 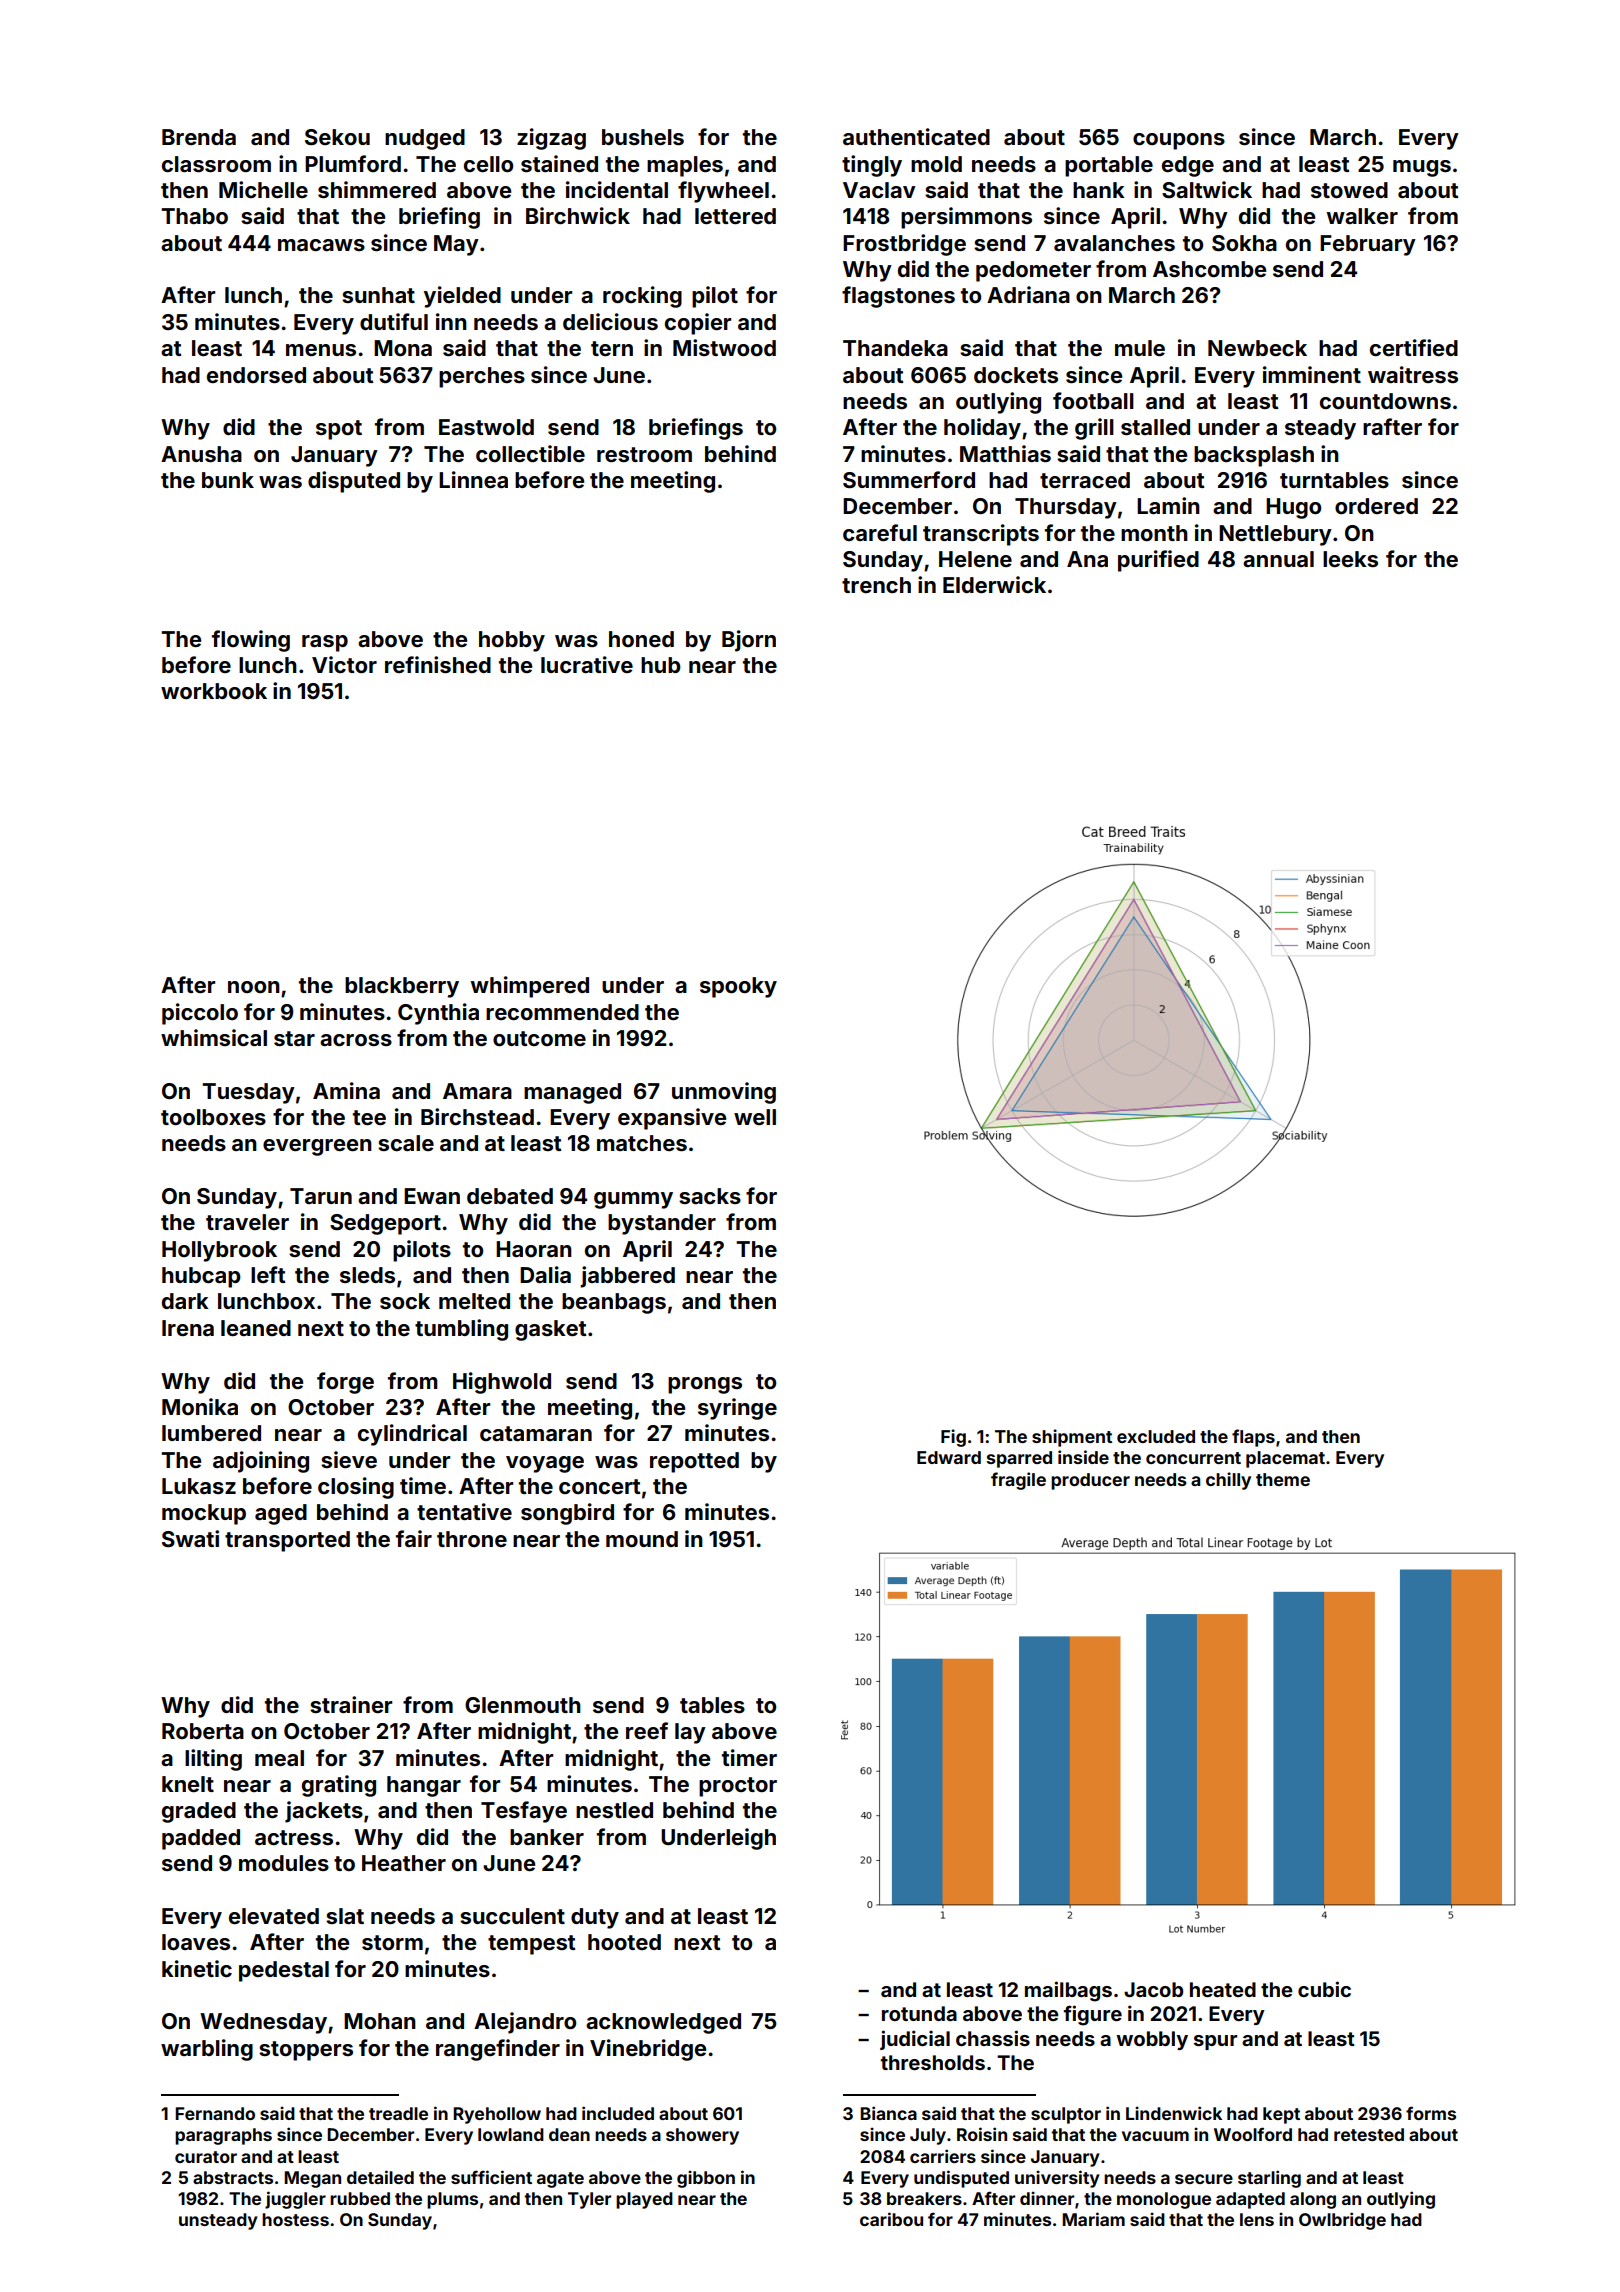 I want to click on Summerford, so click(x=909, y=480).
